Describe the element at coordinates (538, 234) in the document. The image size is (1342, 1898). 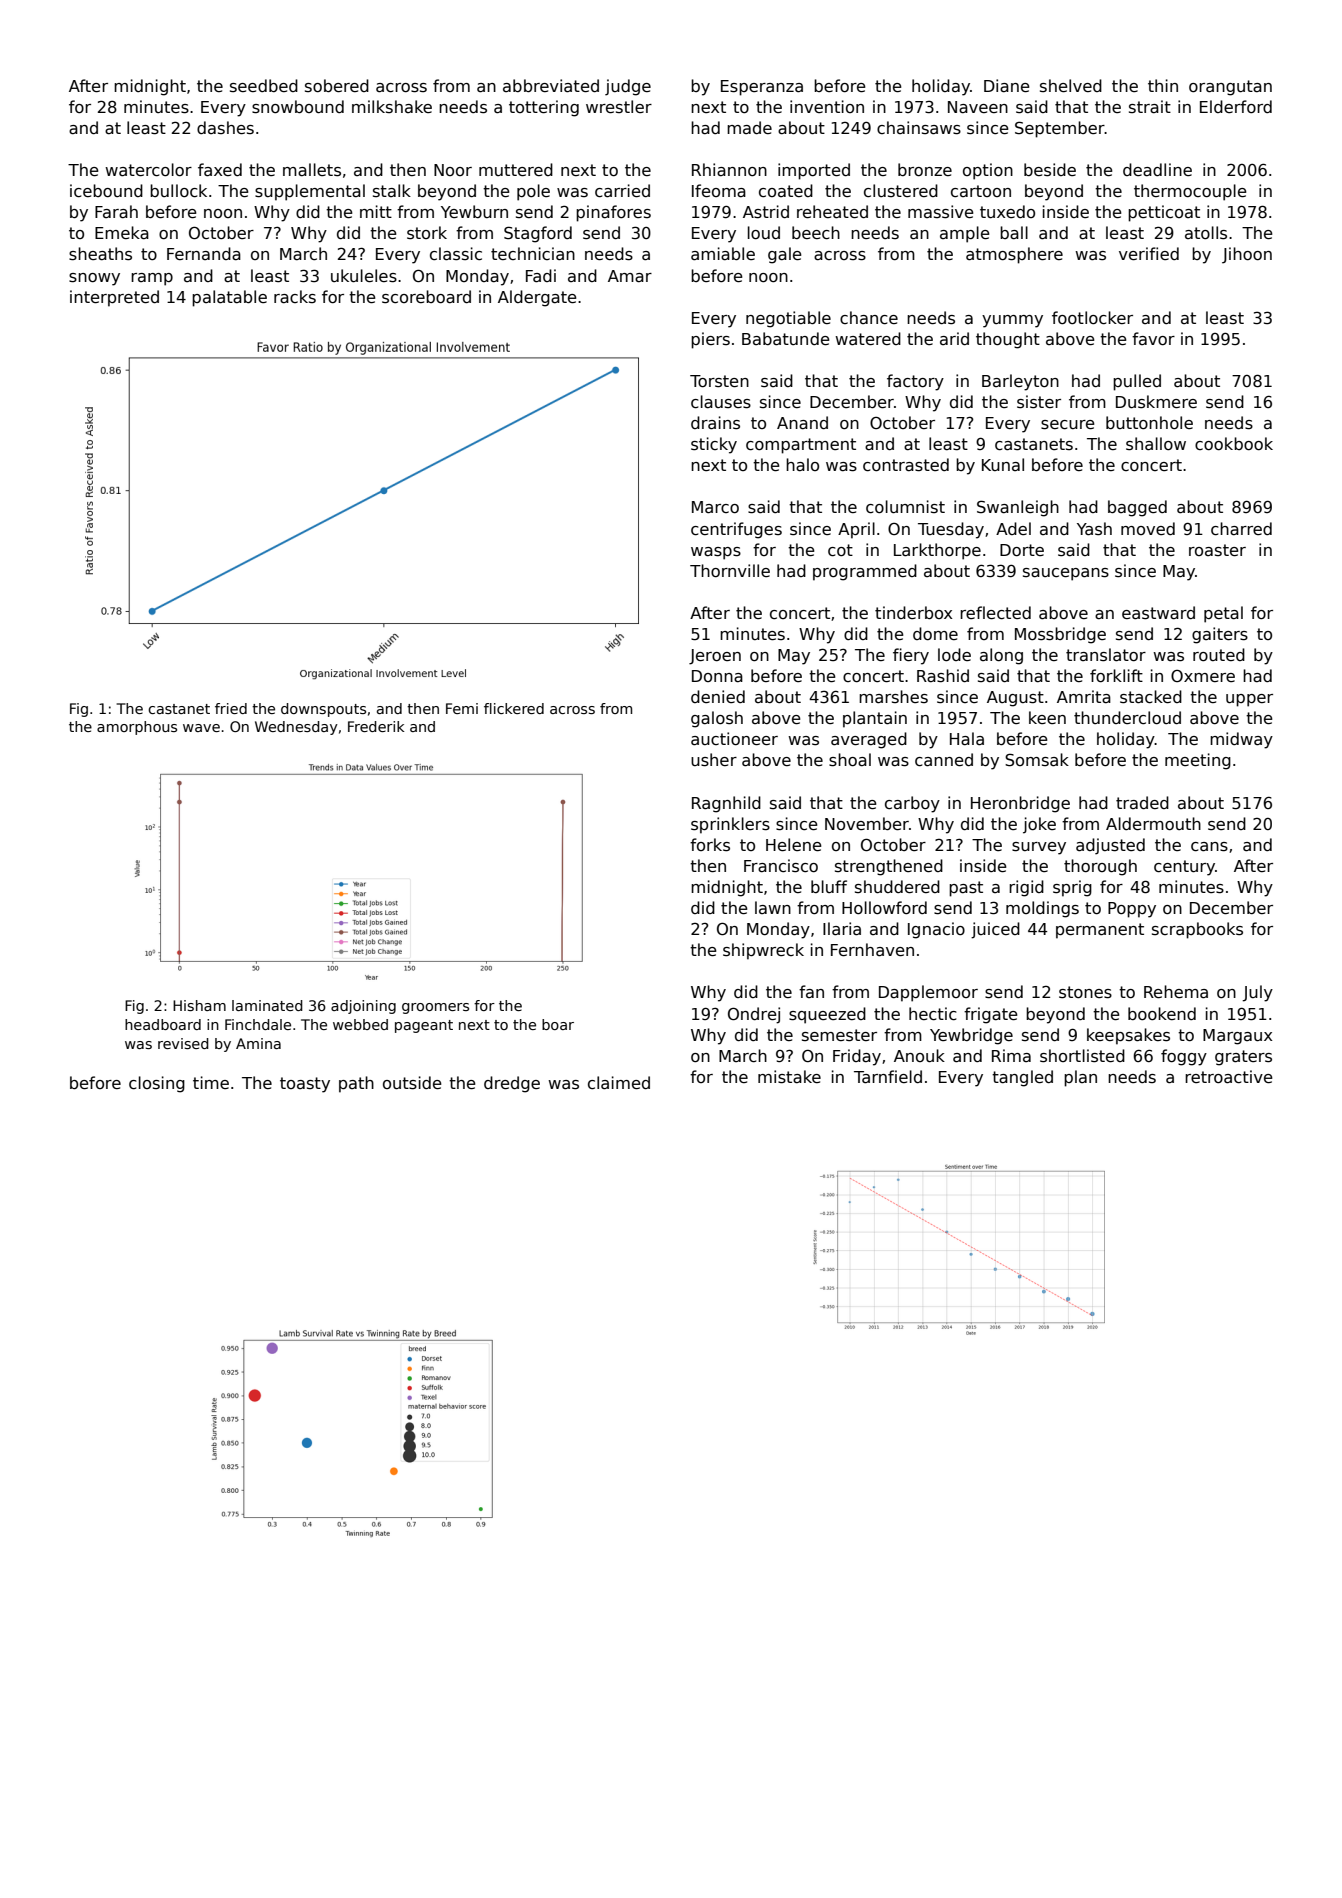
I see `Stagford` at that location.
